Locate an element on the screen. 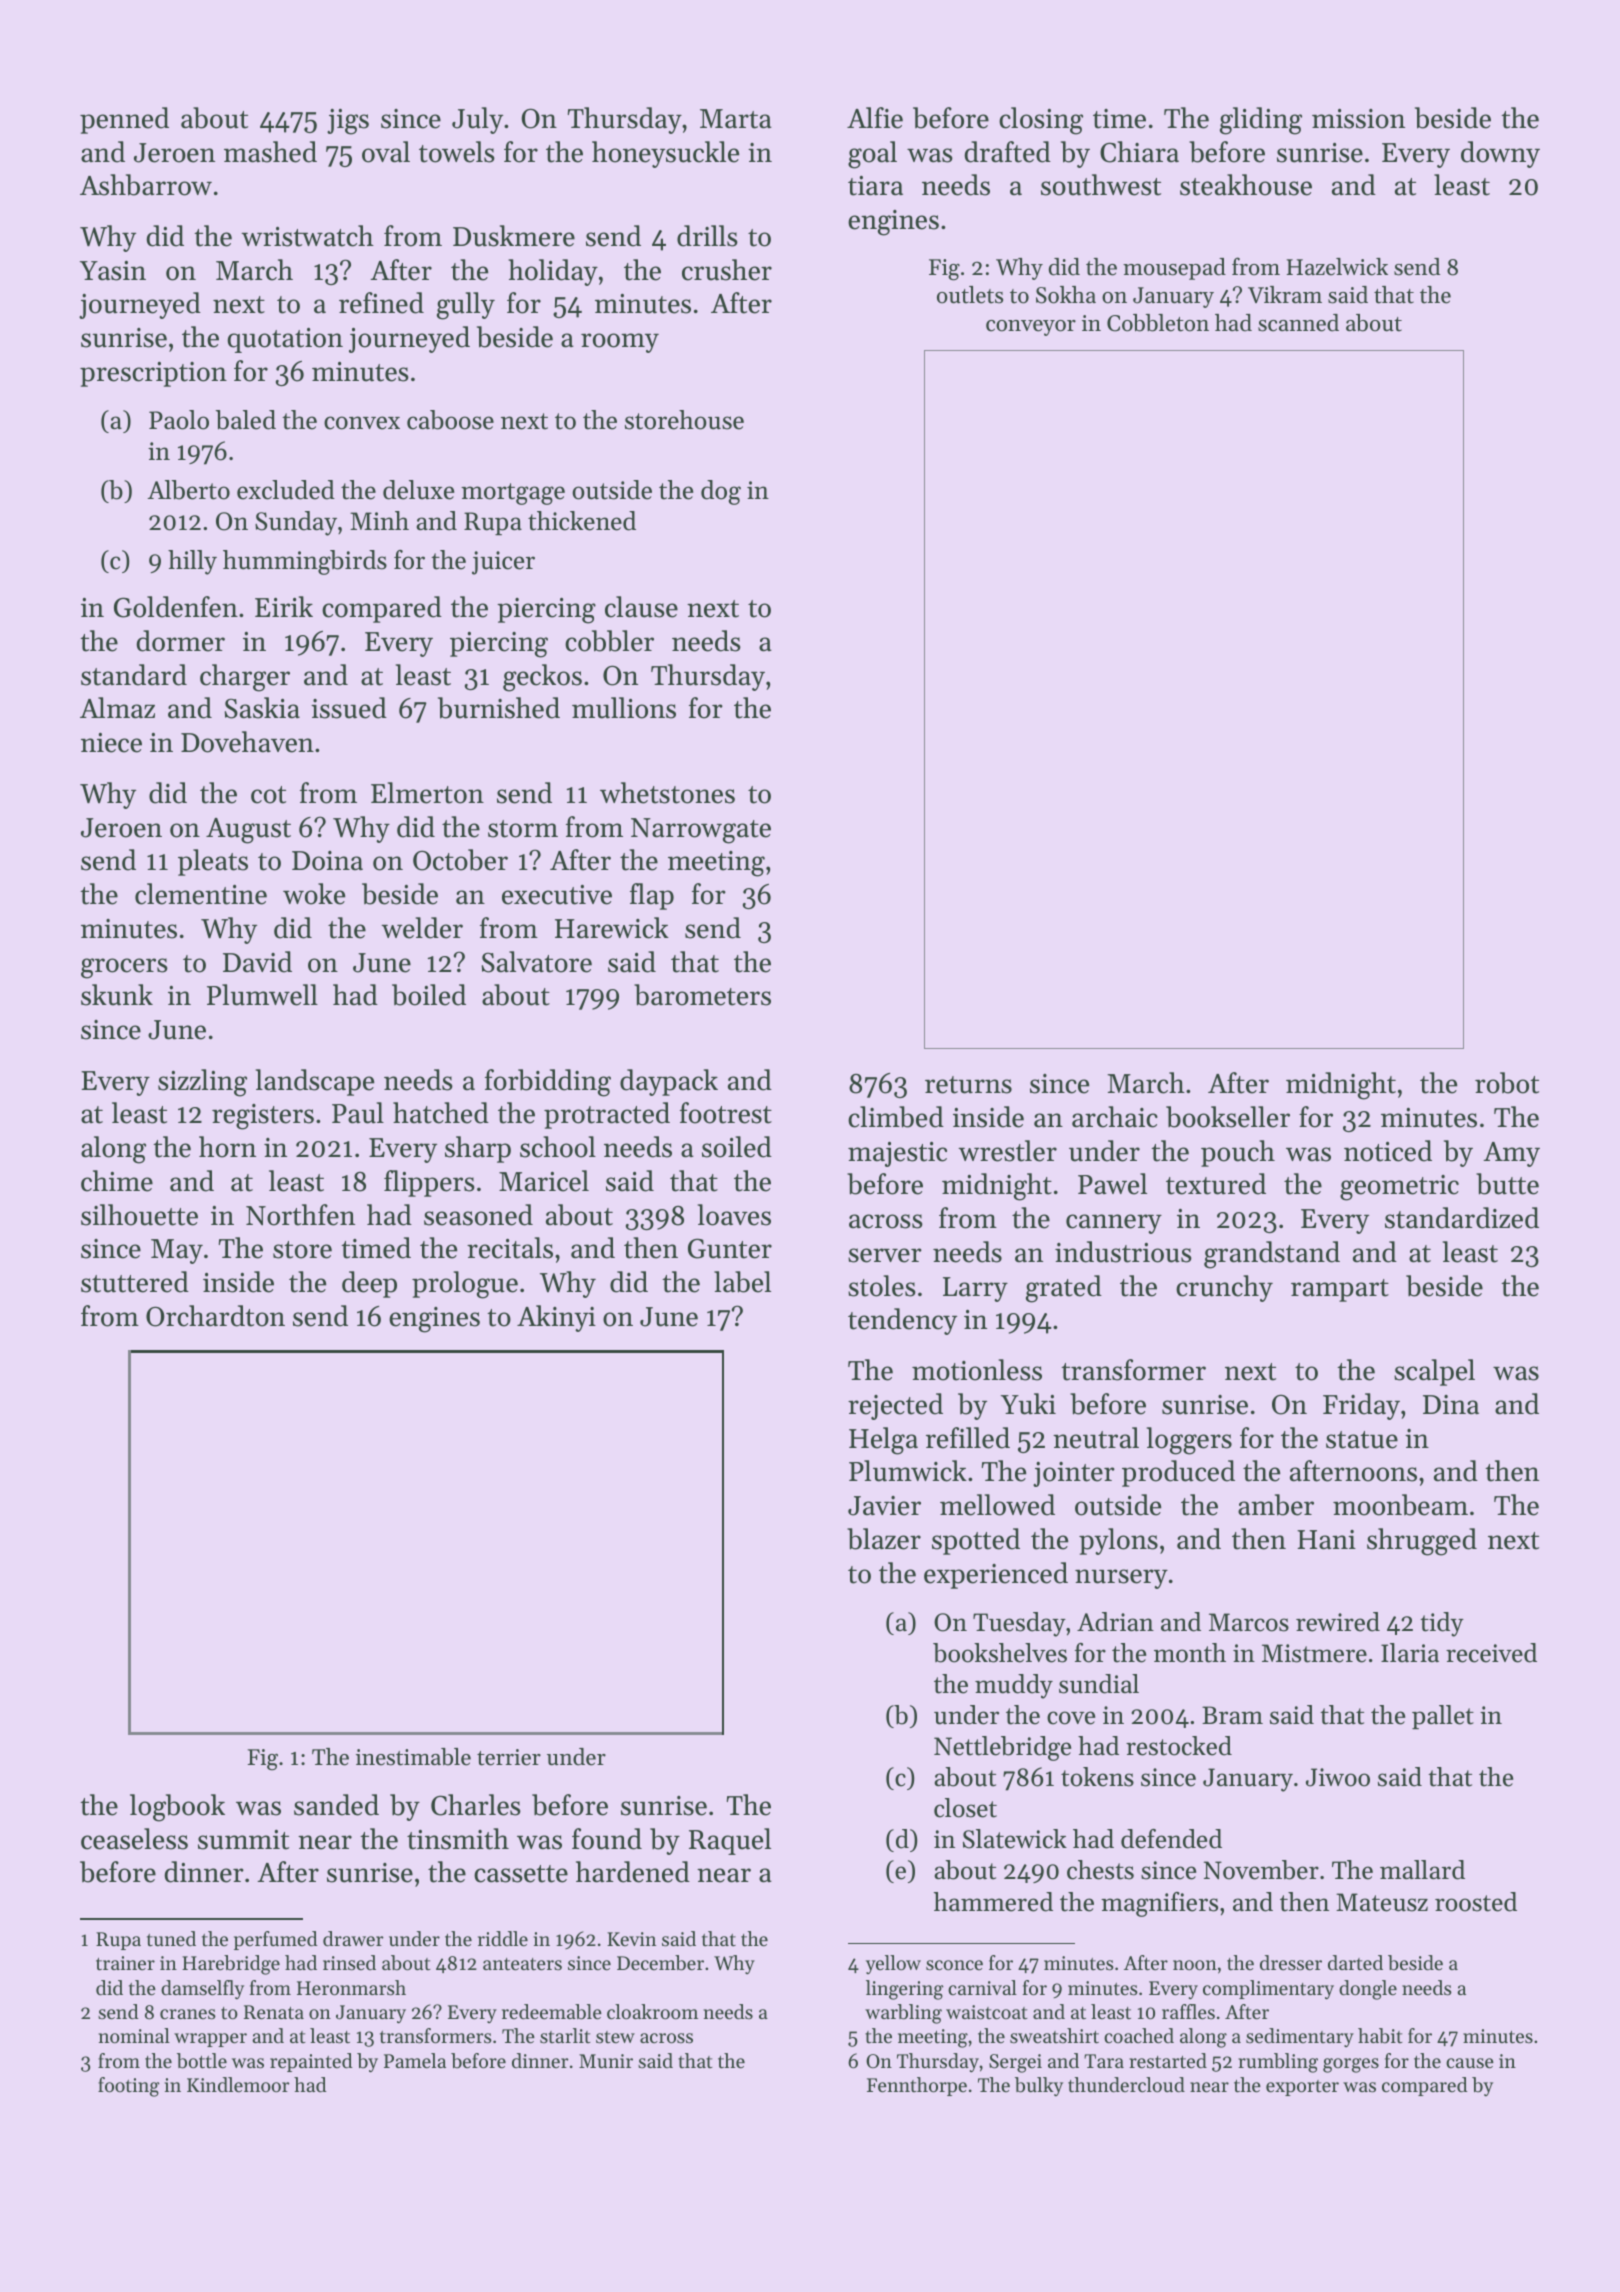  roomy is located at coordinates (620, 343).
